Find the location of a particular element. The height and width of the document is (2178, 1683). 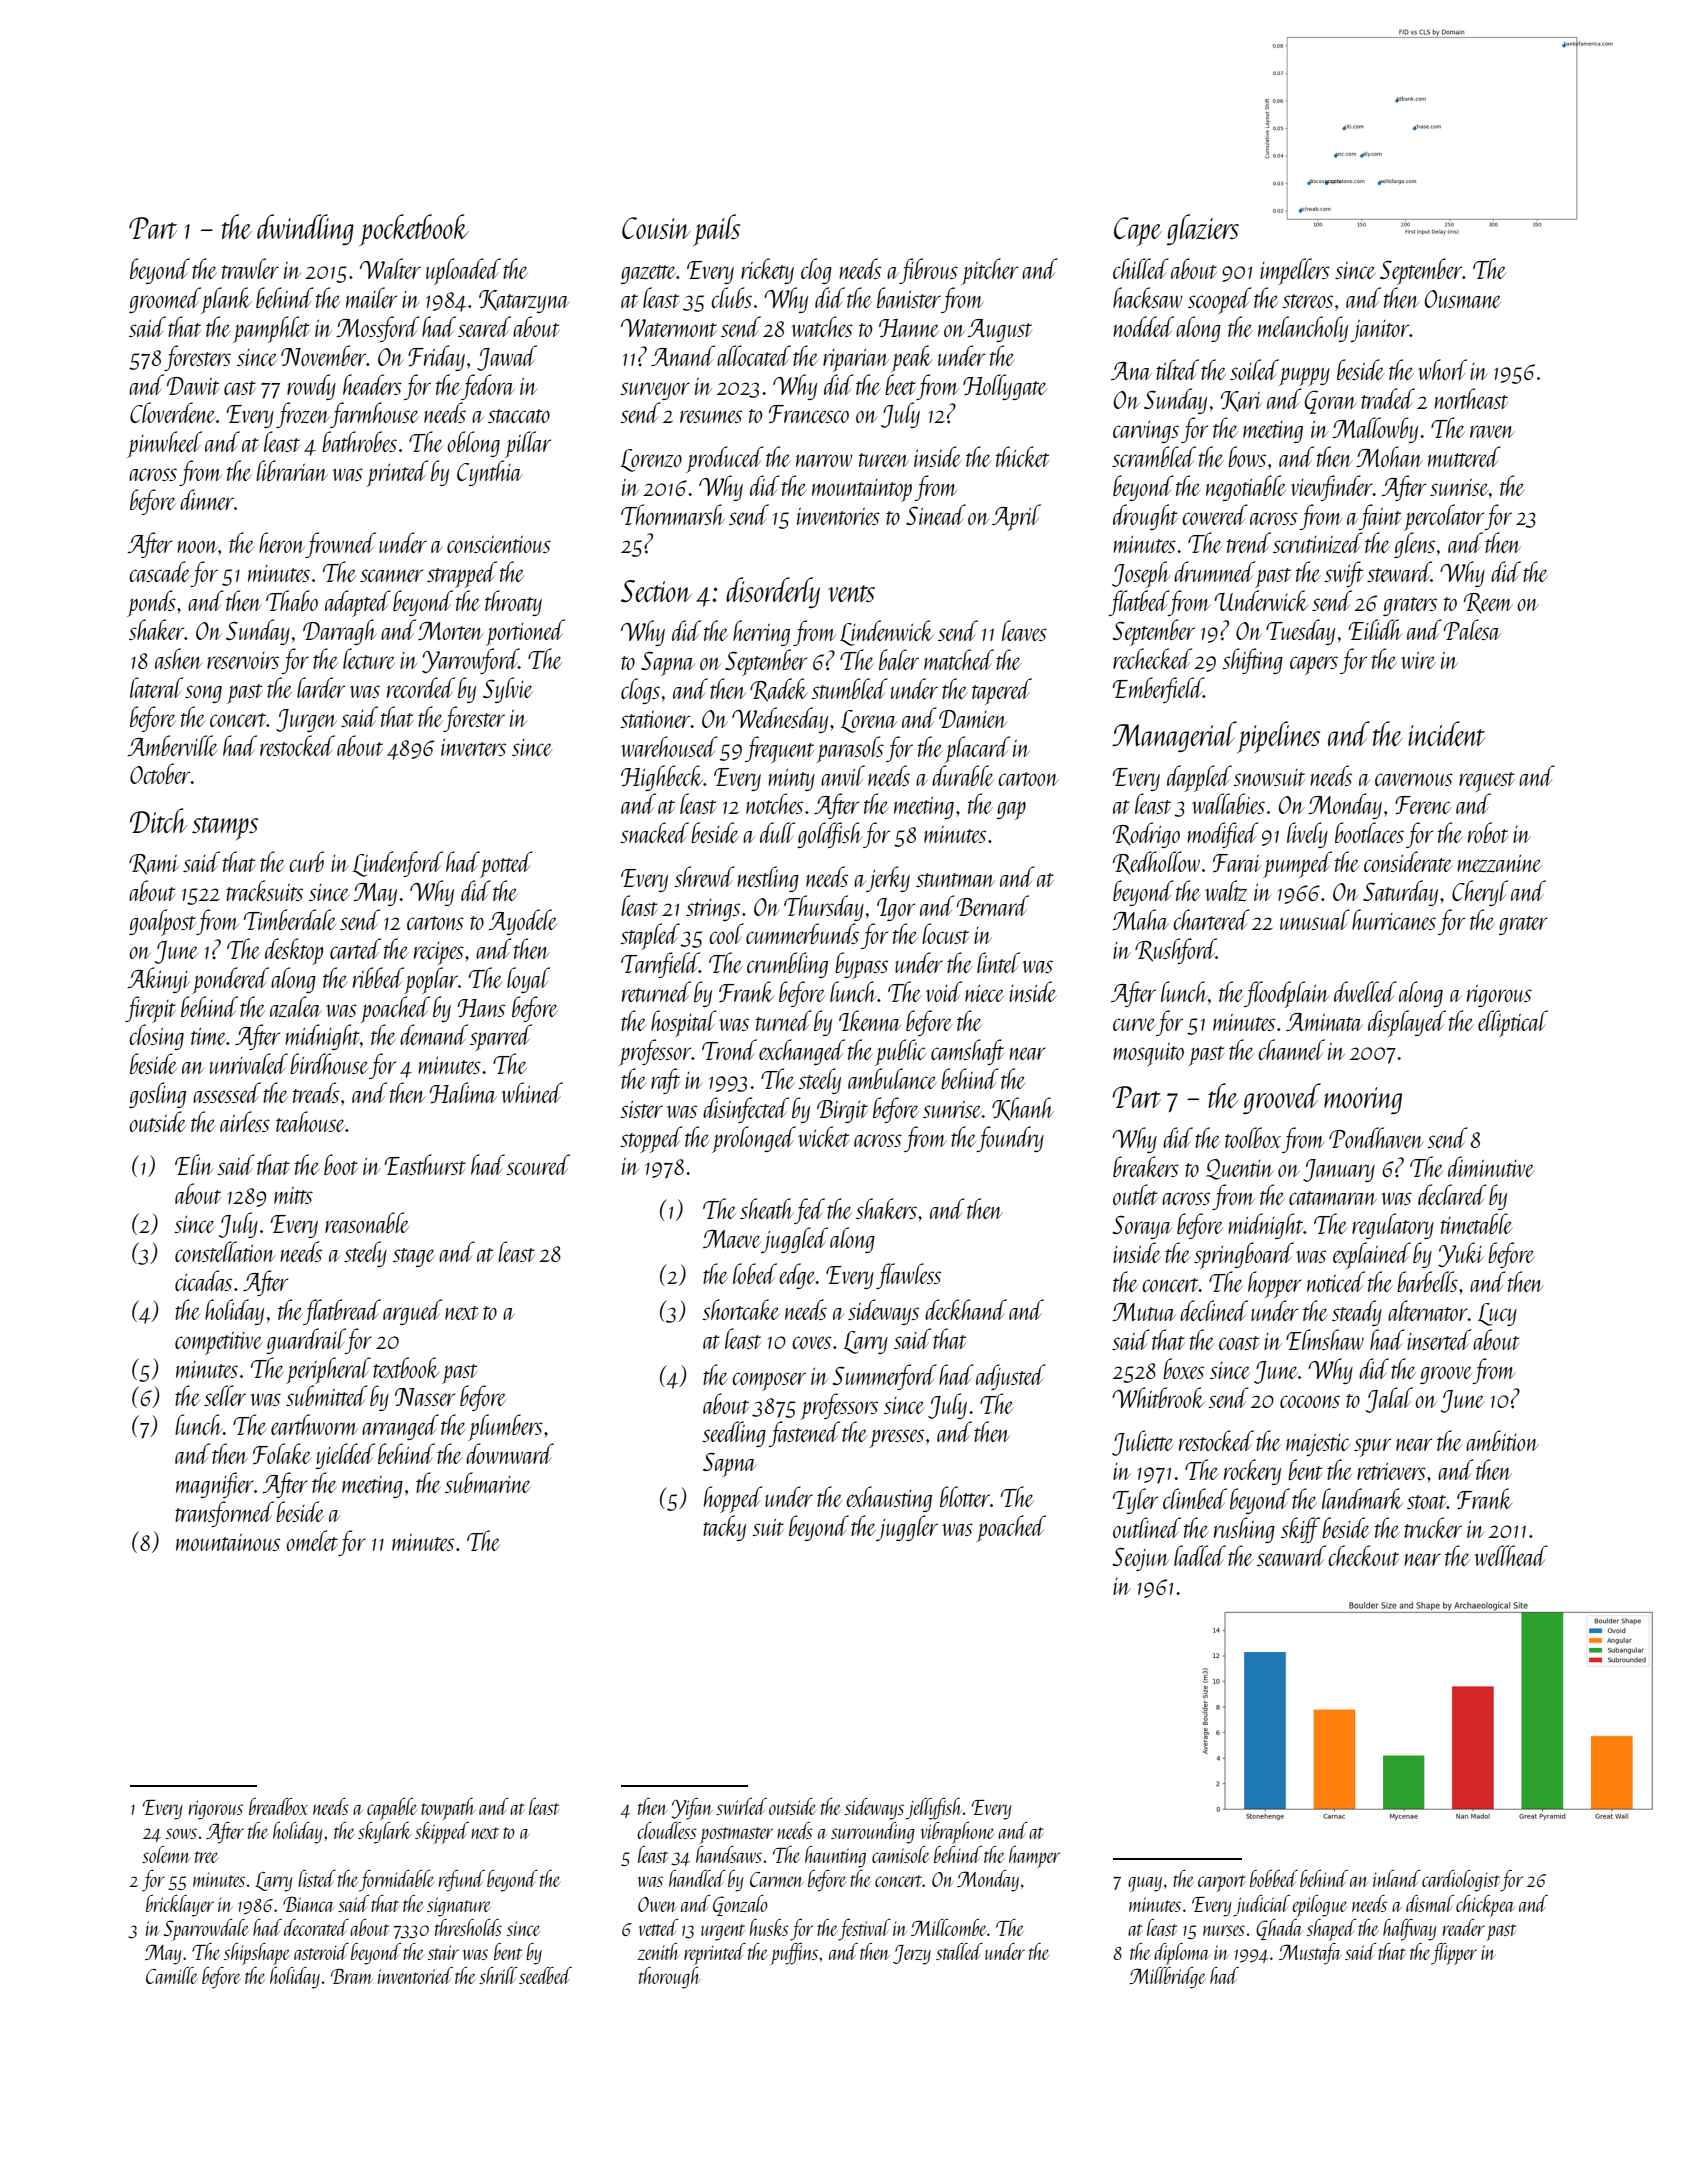

alternator is located at coordinates (1428, 1310).
